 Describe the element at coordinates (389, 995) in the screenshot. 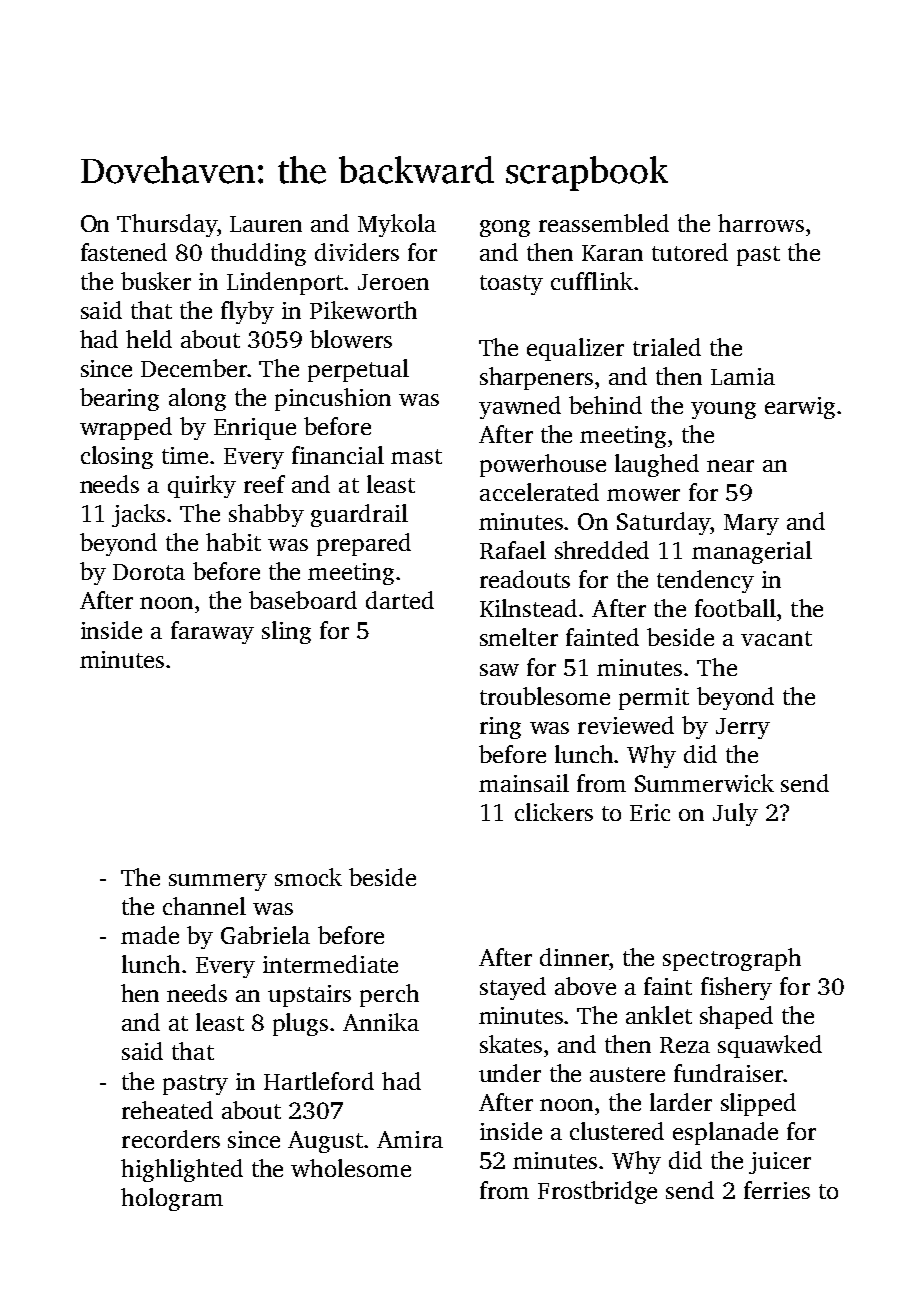

I see `perch` at that location.
